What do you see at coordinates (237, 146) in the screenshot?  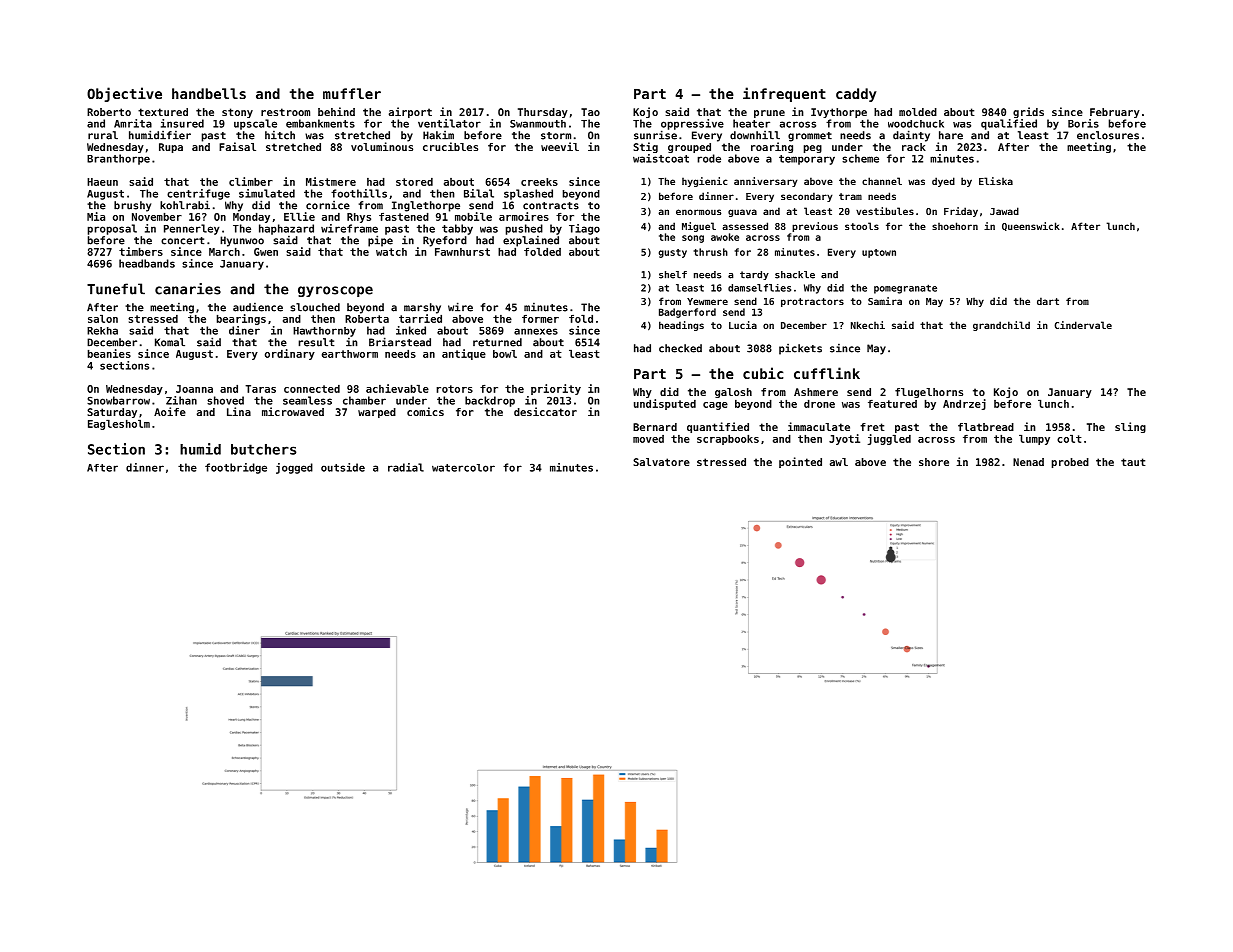 I see `Faisal` at bounding box center [237, 146].
